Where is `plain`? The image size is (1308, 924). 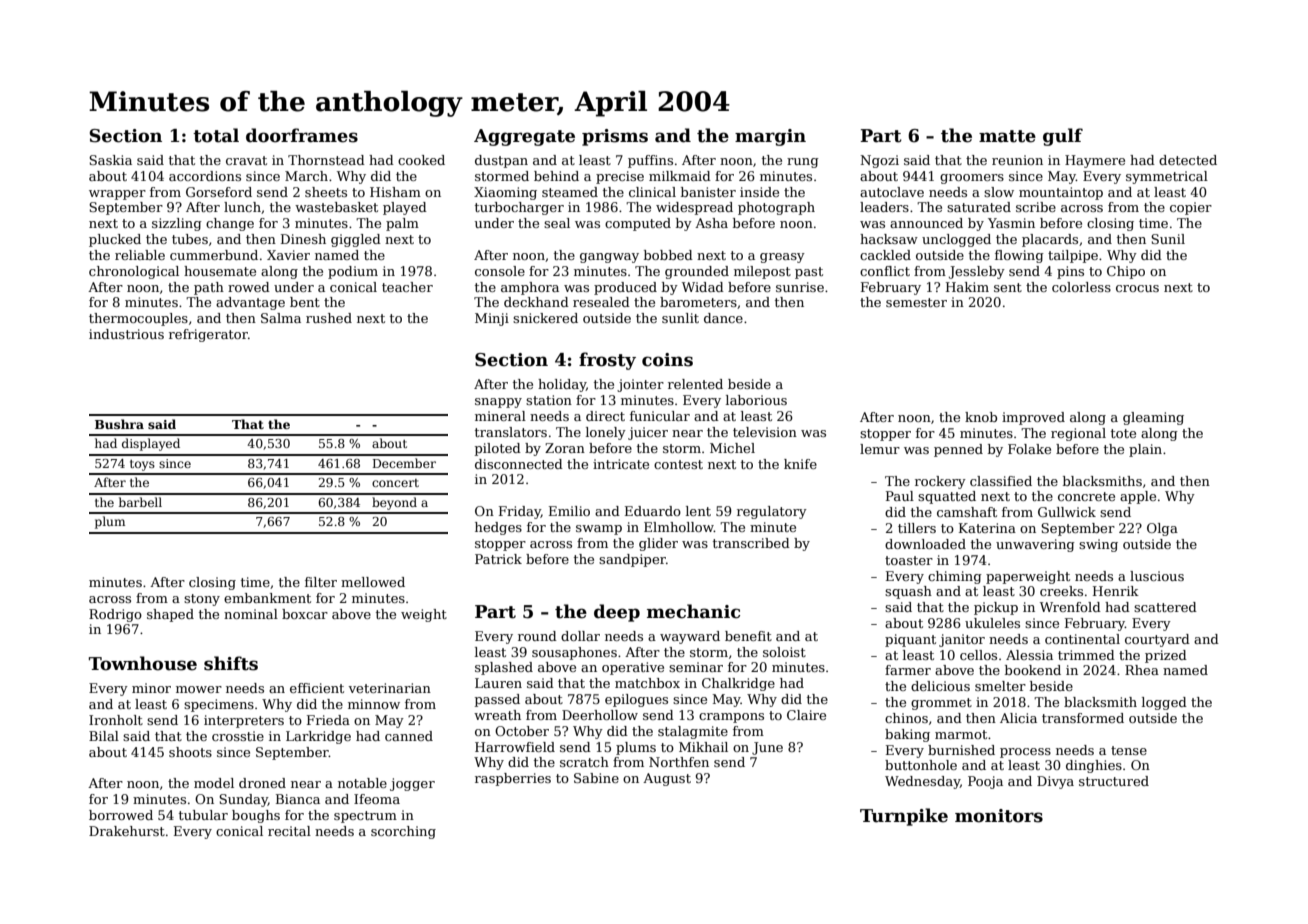
plain is located at coordinates (1145, 450).
